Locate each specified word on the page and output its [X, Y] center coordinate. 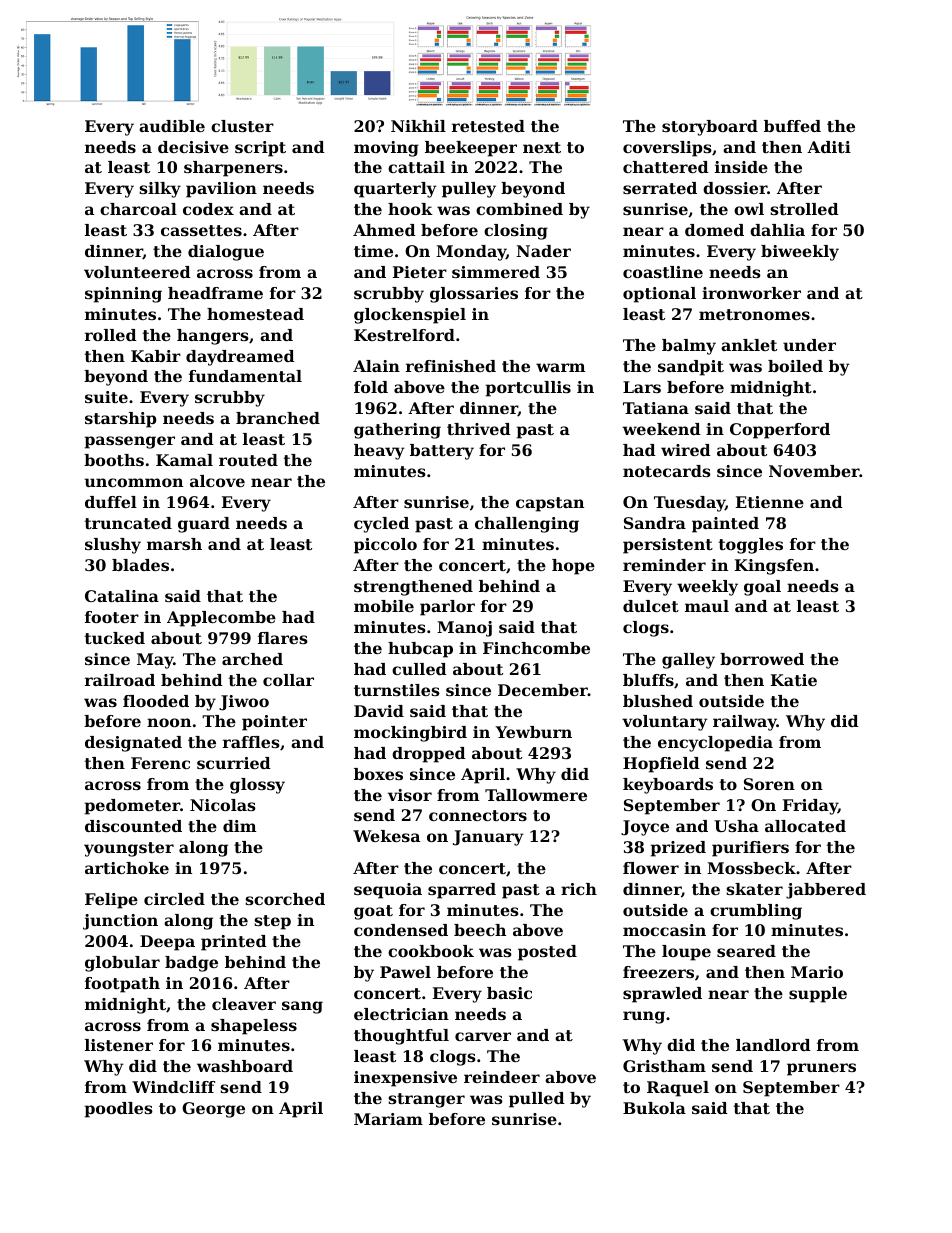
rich [579, 889]
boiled [795, 366]
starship [120, 420]
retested [488, 126]
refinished [451, 366]
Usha [736, 826]
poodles [119, 1110]
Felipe [111, 901]
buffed [792, 126]
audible [172, 126]
